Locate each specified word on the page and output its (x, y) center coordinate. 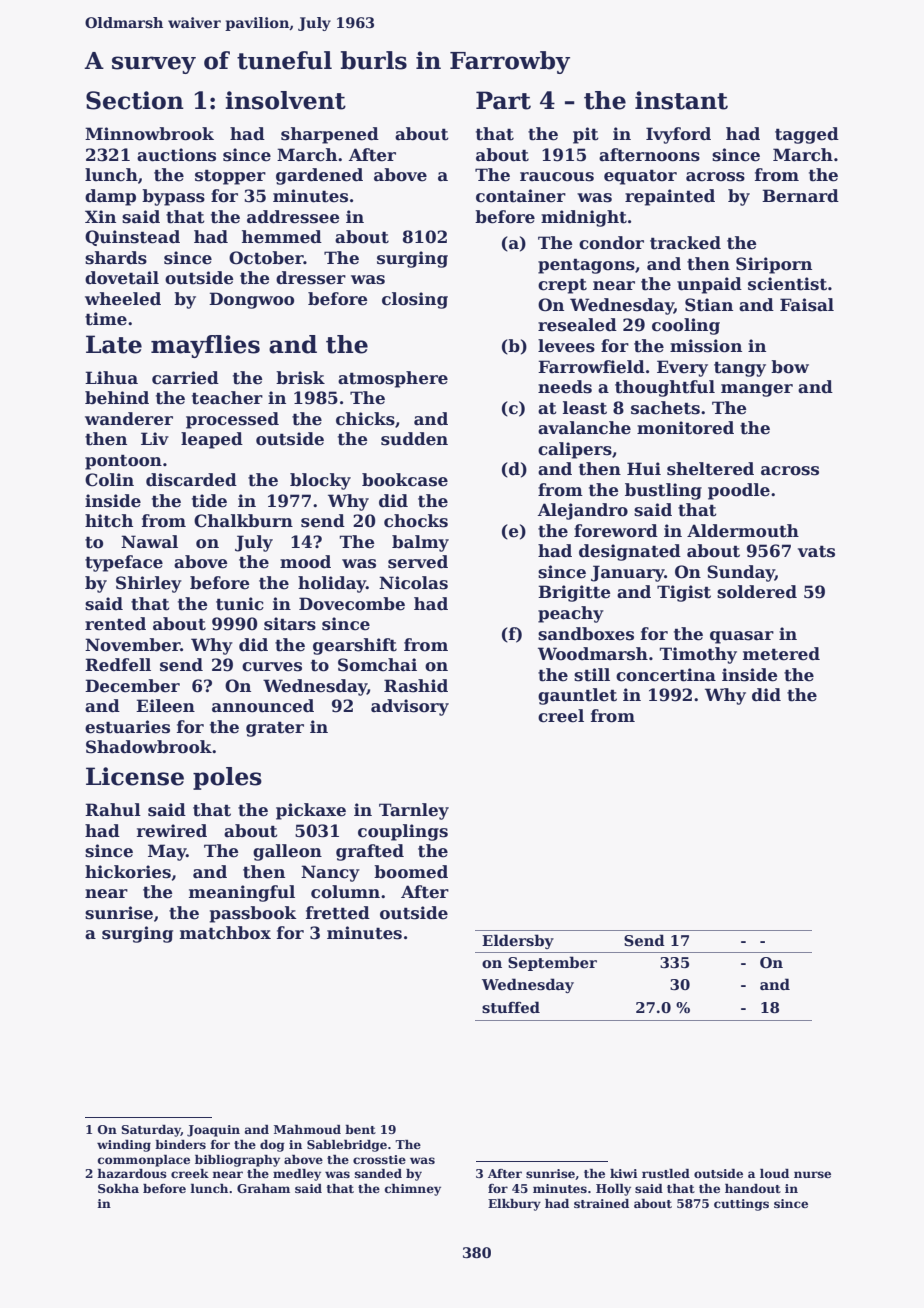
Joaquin (213, 1131)
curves (272, 667)
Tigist (684, 593)
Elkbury (514, 1205)
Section (135, 100)
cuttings (741, 1205)
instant (681, 100)
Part (503, 100)
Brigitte (574, 593)
